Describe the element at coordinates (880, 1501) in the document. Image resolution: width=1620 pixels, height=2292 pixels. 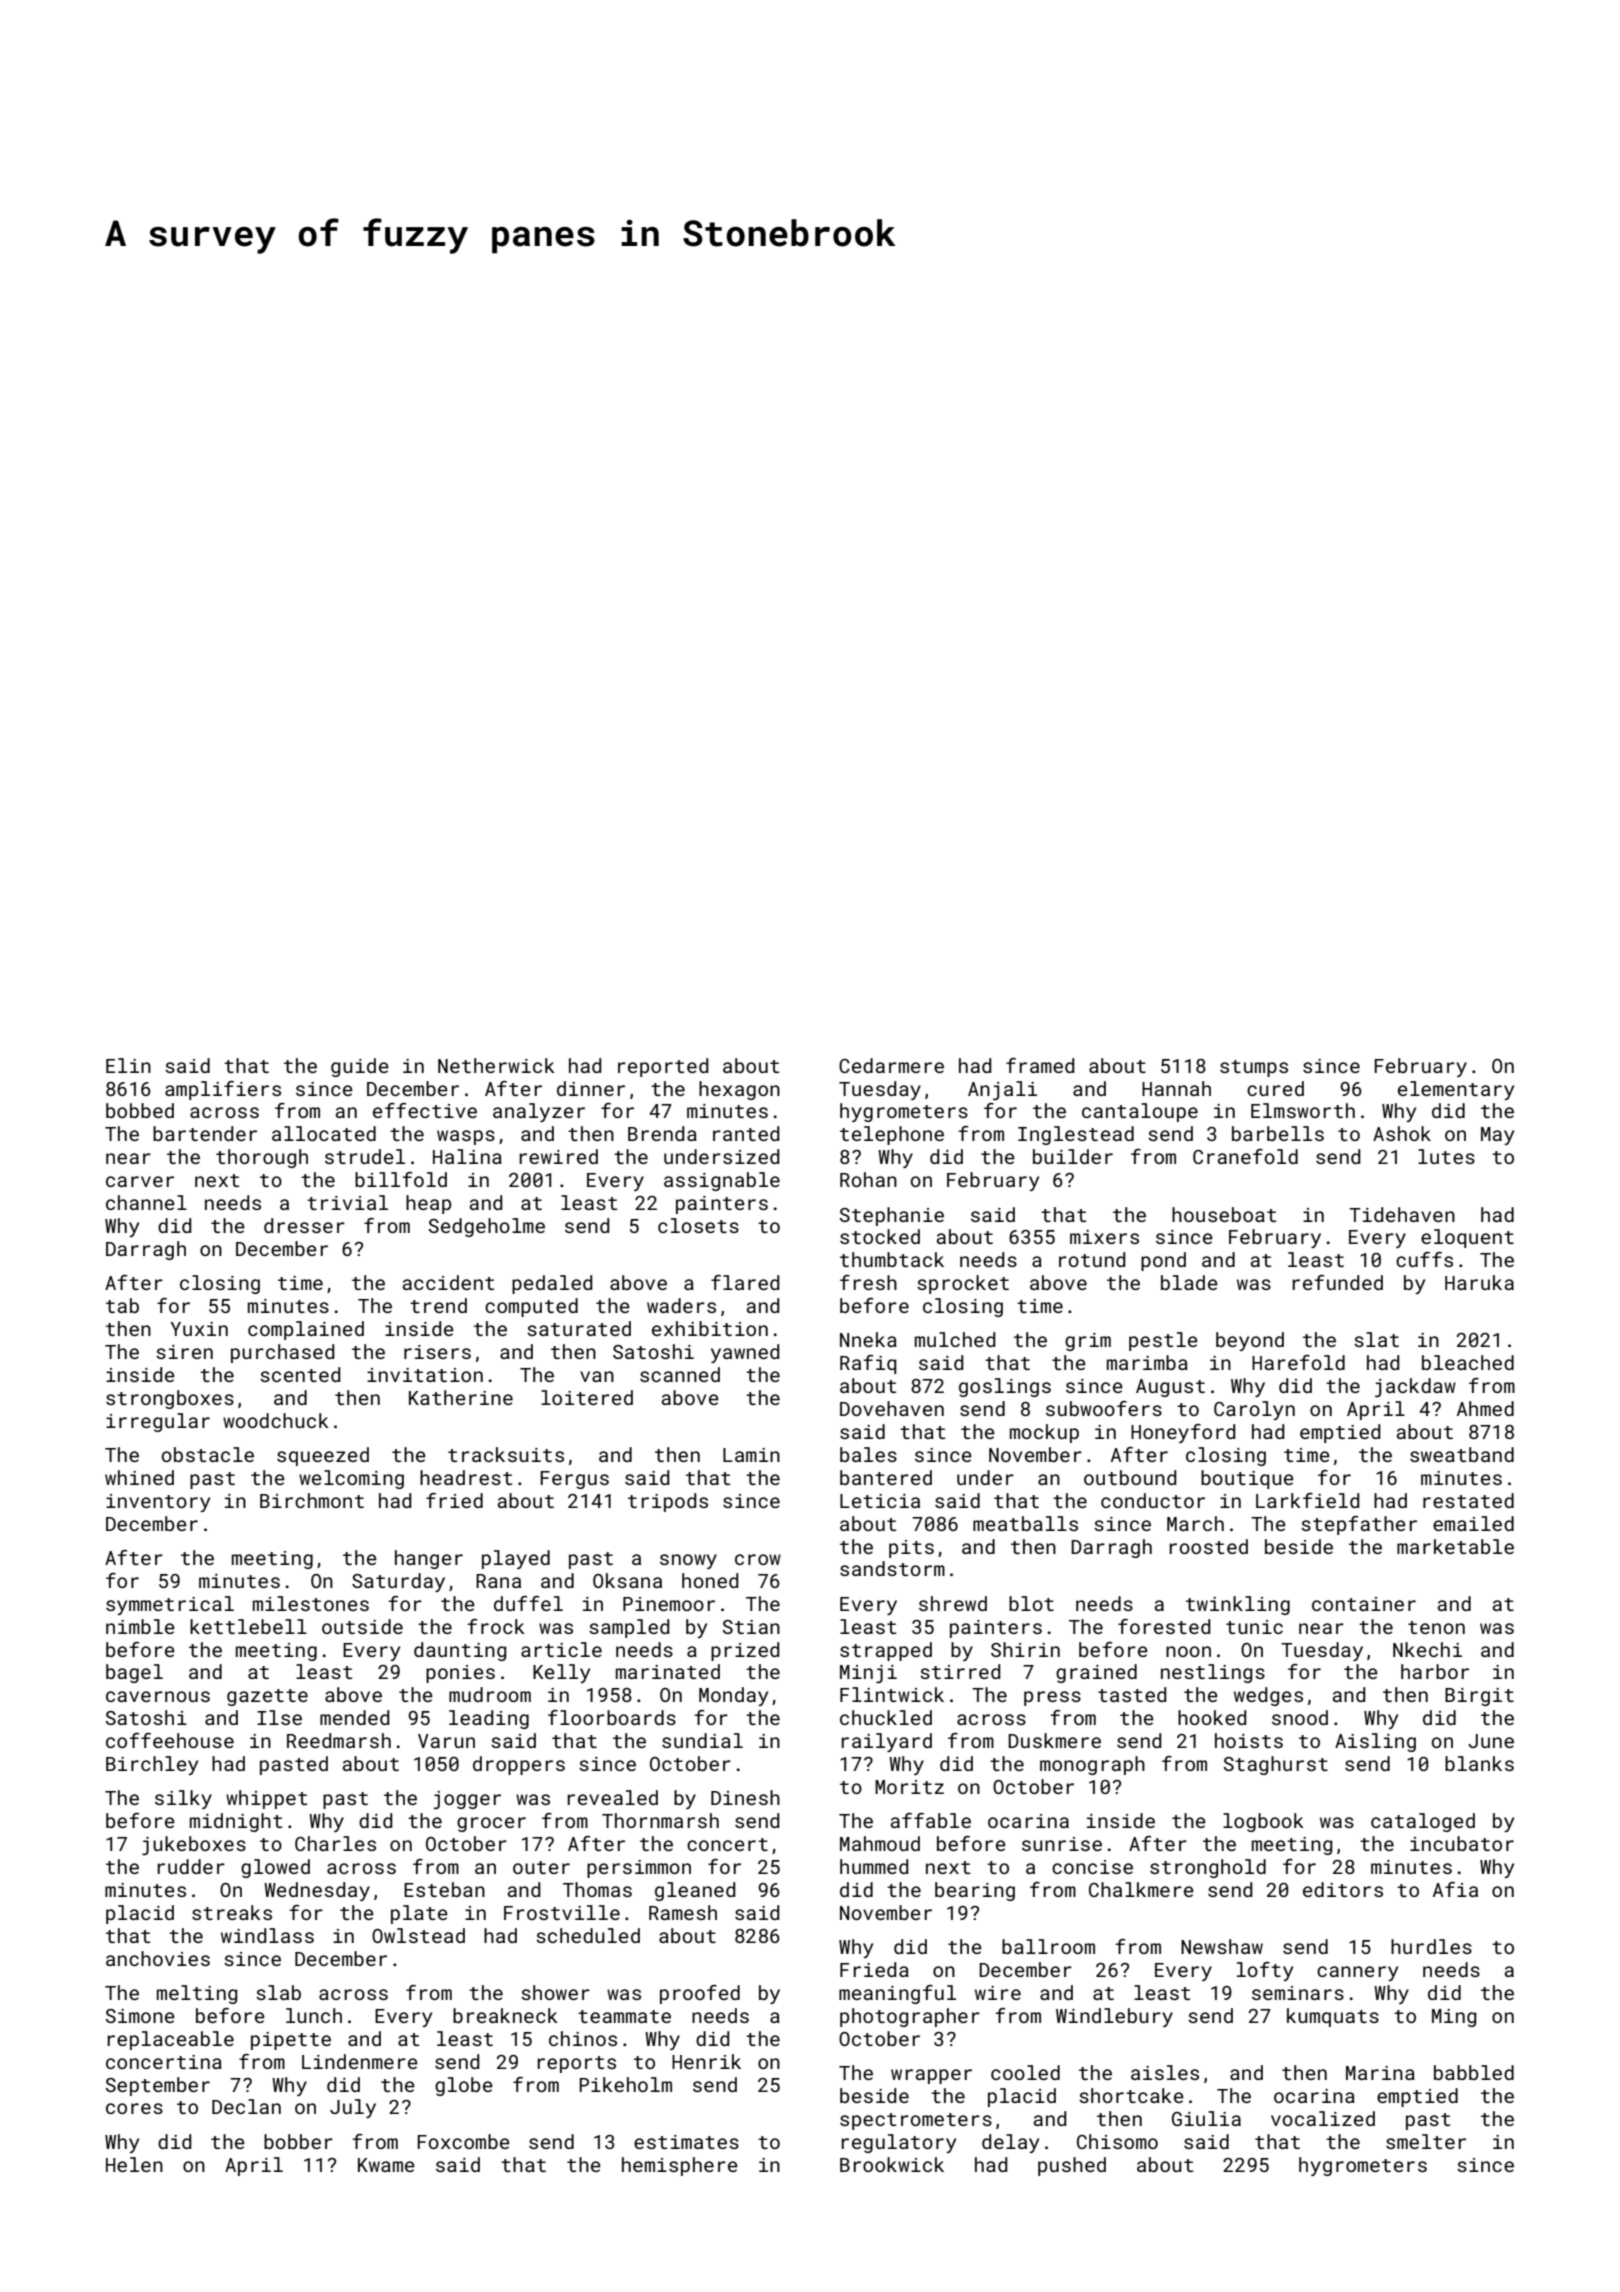
I see `Leticia` at that location.
